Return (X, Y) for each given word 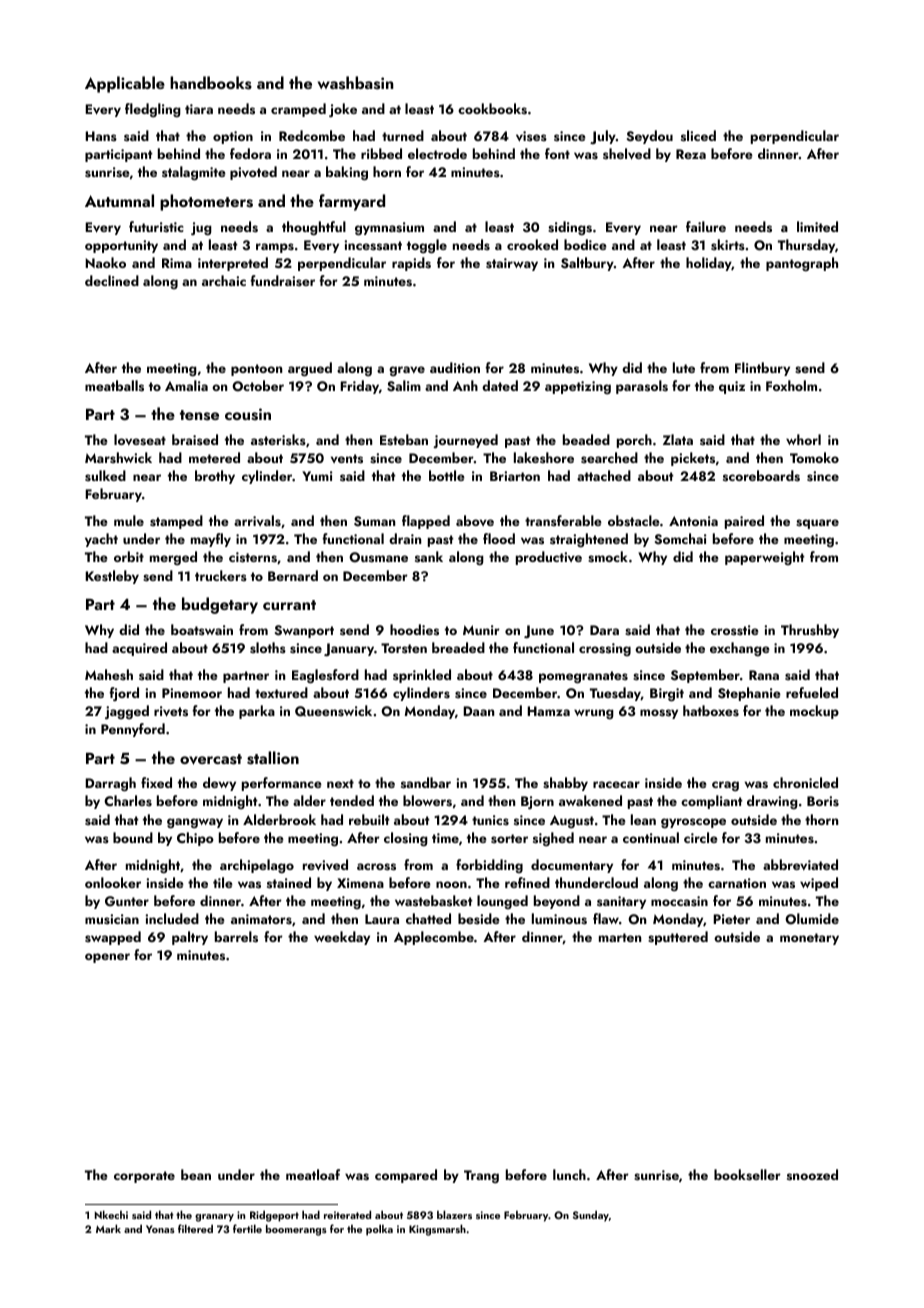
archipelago (257, 866)
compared (406, 1176)
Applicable (125, 84)
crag (725, 786)
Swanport (304, 631)
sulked (105, 476)
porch (634, 441)
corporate (144, 1177)
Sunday (591, 1216)
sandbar (426, 782)
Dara (604, 630)
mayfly (211, 540)
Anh (465, 385)
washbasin (356, 83)
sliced (698, 135)
